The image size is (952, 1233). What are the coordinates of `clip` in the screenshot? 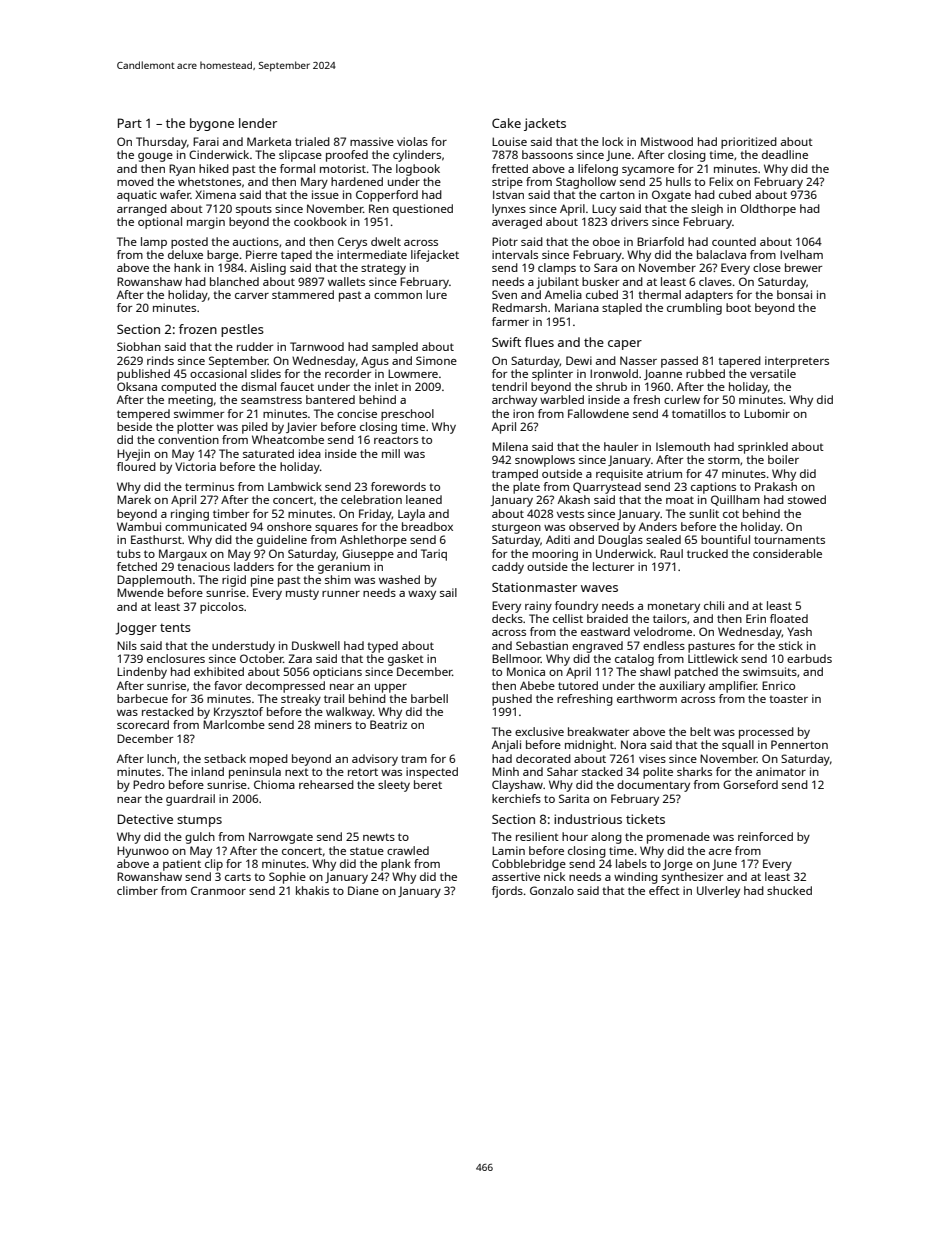 It's located at (214, 865).
